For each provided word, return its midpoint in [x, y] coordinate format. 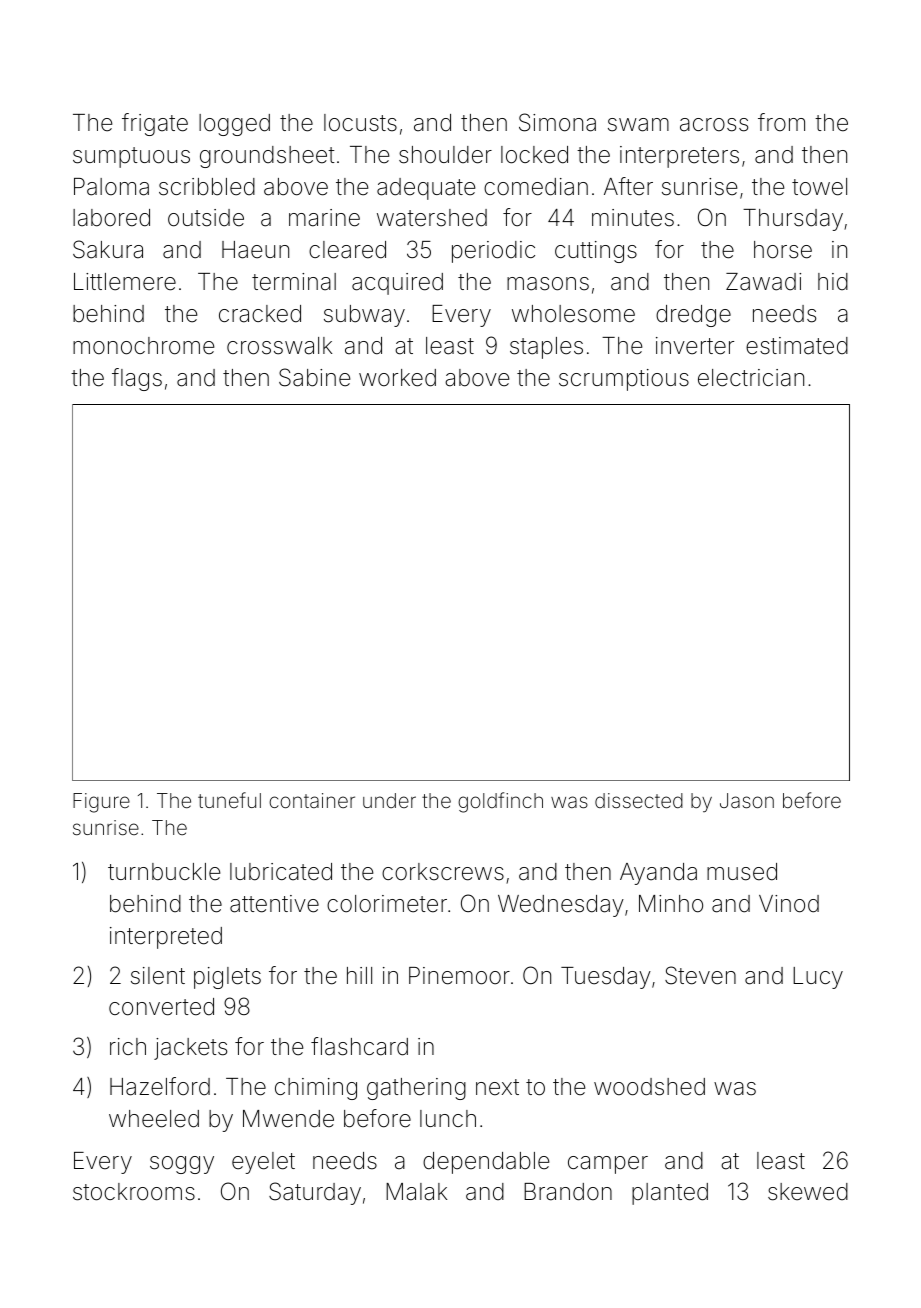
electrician [751, 378]
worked [397, 378]
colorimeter [387, 904]
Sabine [314, 377]
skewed [808, 1192]
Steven [700, 975]
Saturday [315, 1193]
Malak [416, 1192]
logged [234, 125]
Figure [101, 803]
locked [534, 155]
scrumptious [624, 380]
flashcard [359, 1046]
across [714, 125]
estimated [797, 346]
